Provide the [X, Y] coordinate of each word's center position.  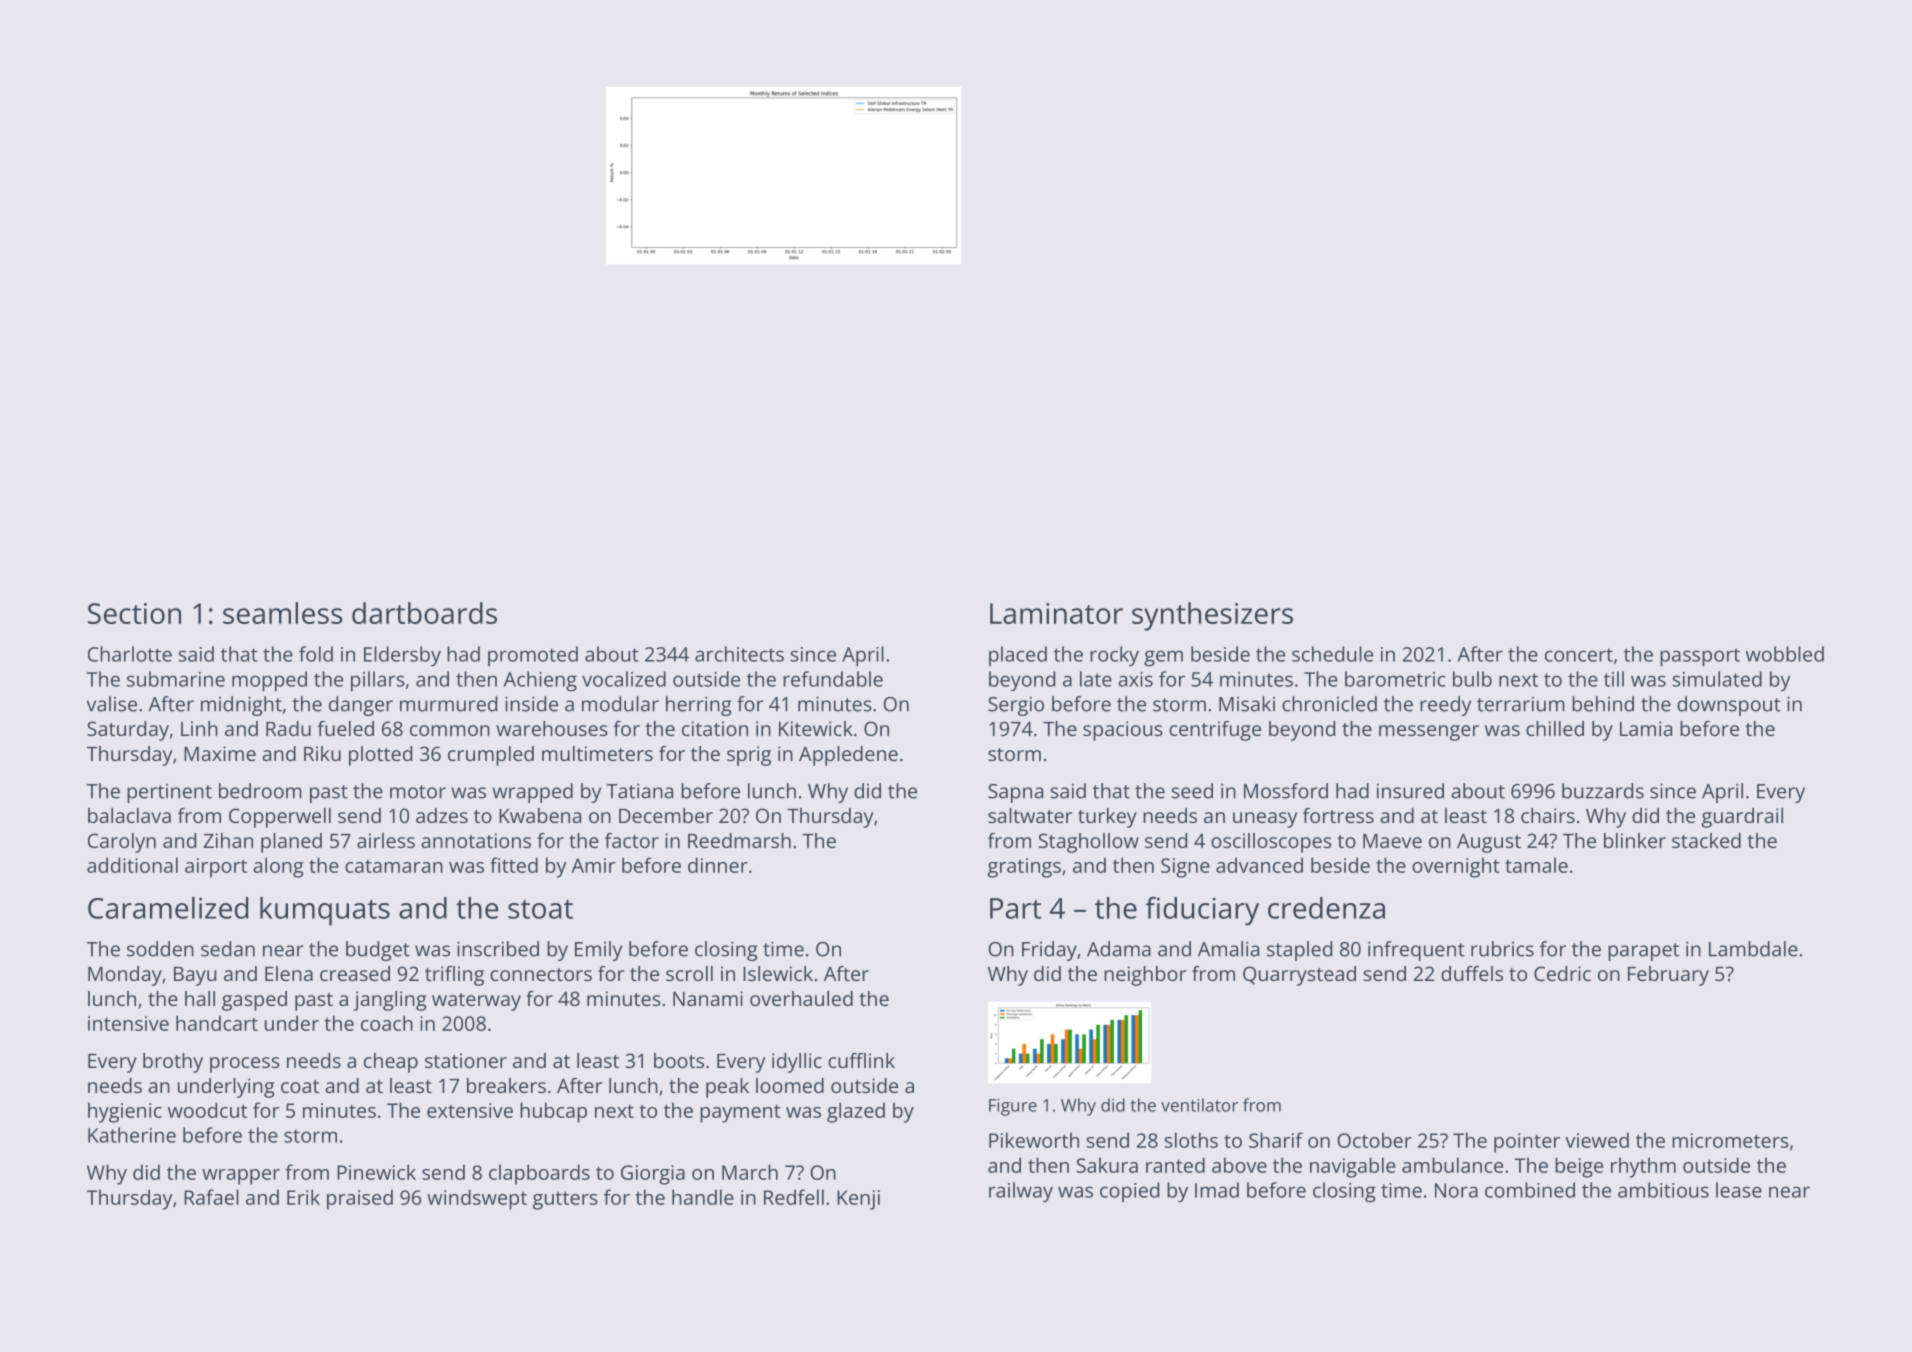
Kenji [858, 1200]
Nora [1456, 1190]
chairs [1548, 815]
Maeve [1392, 841]
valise [112, 704]
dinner [718, 865]
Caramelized [168, 908]
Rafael [211, 1197]
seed [1192, 791]
